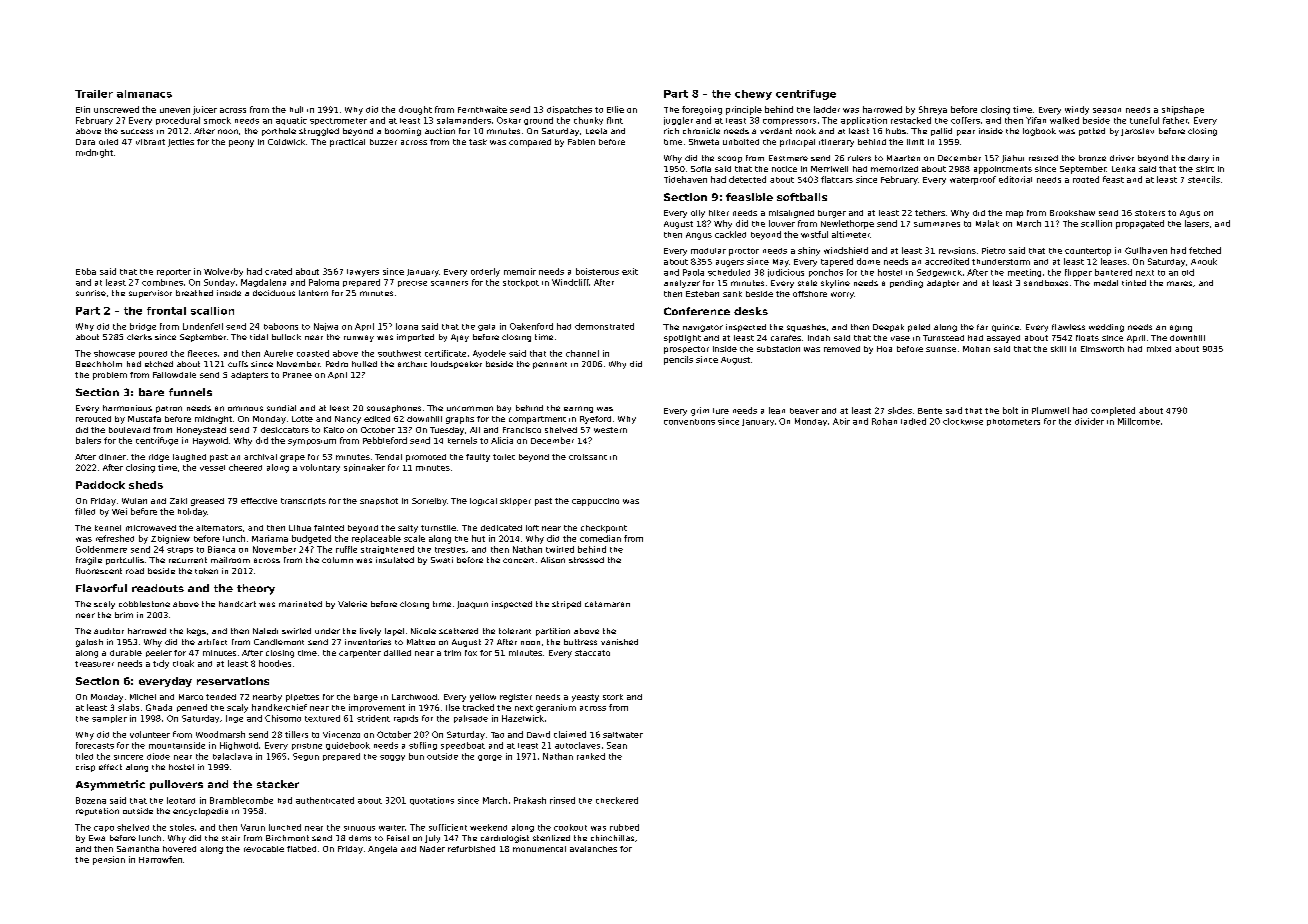 This page has height=924, width=1308. I want to click on inventories, so click(368, 642).
